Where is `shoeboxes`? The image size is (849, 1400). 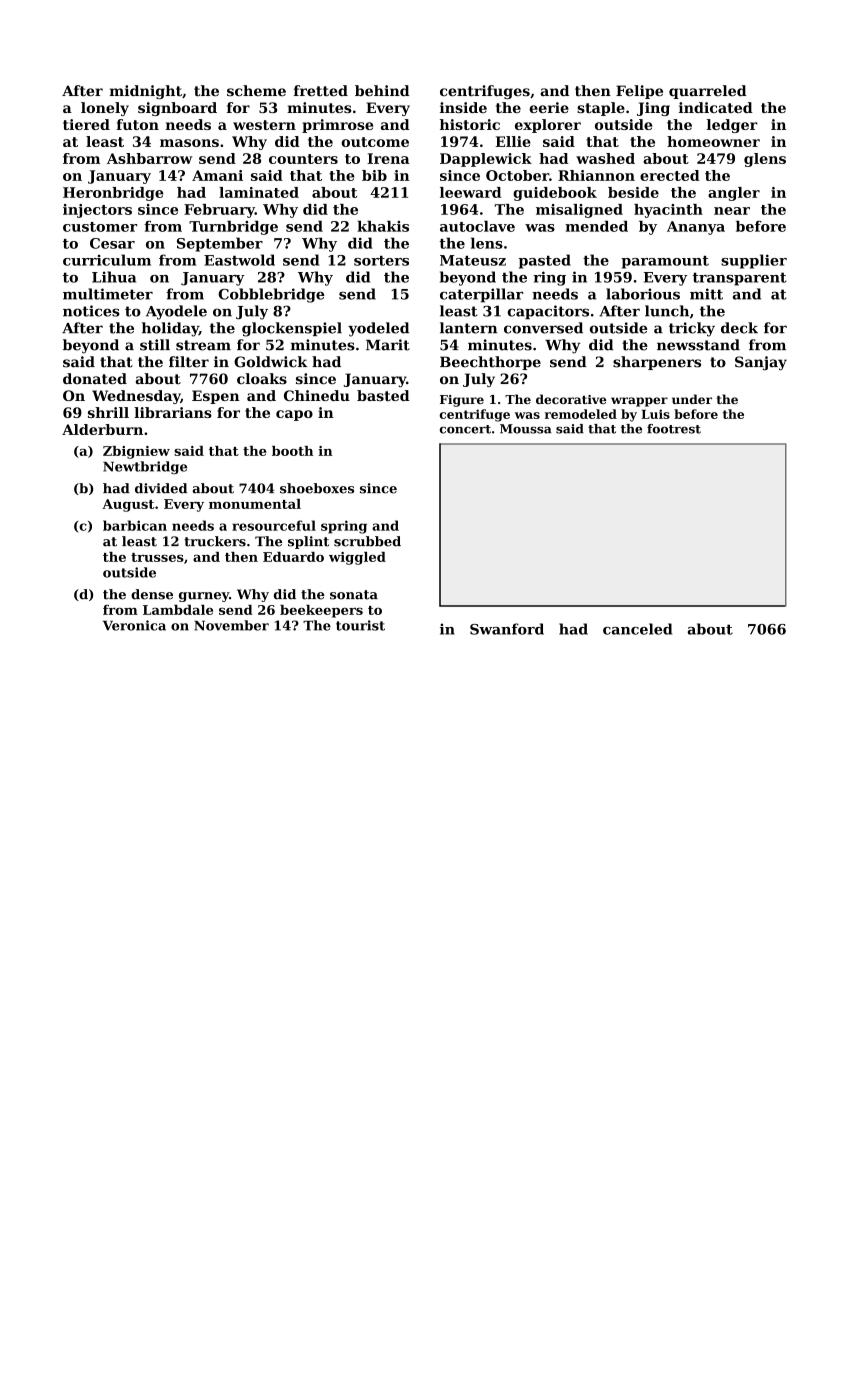
shoeboxes is located at coordinates (317, 488).
